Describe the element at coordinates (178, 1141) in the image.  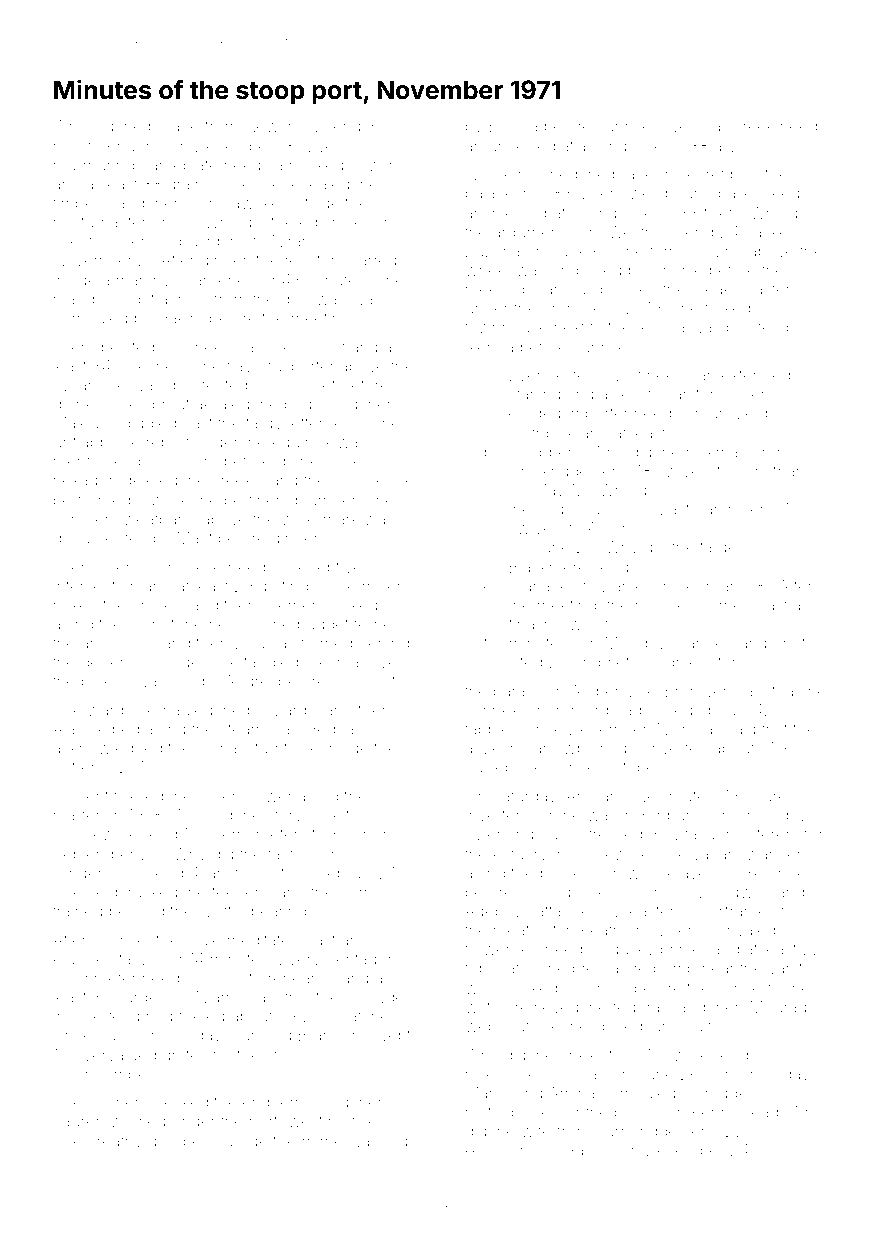
I see `doorbell` at that location.
